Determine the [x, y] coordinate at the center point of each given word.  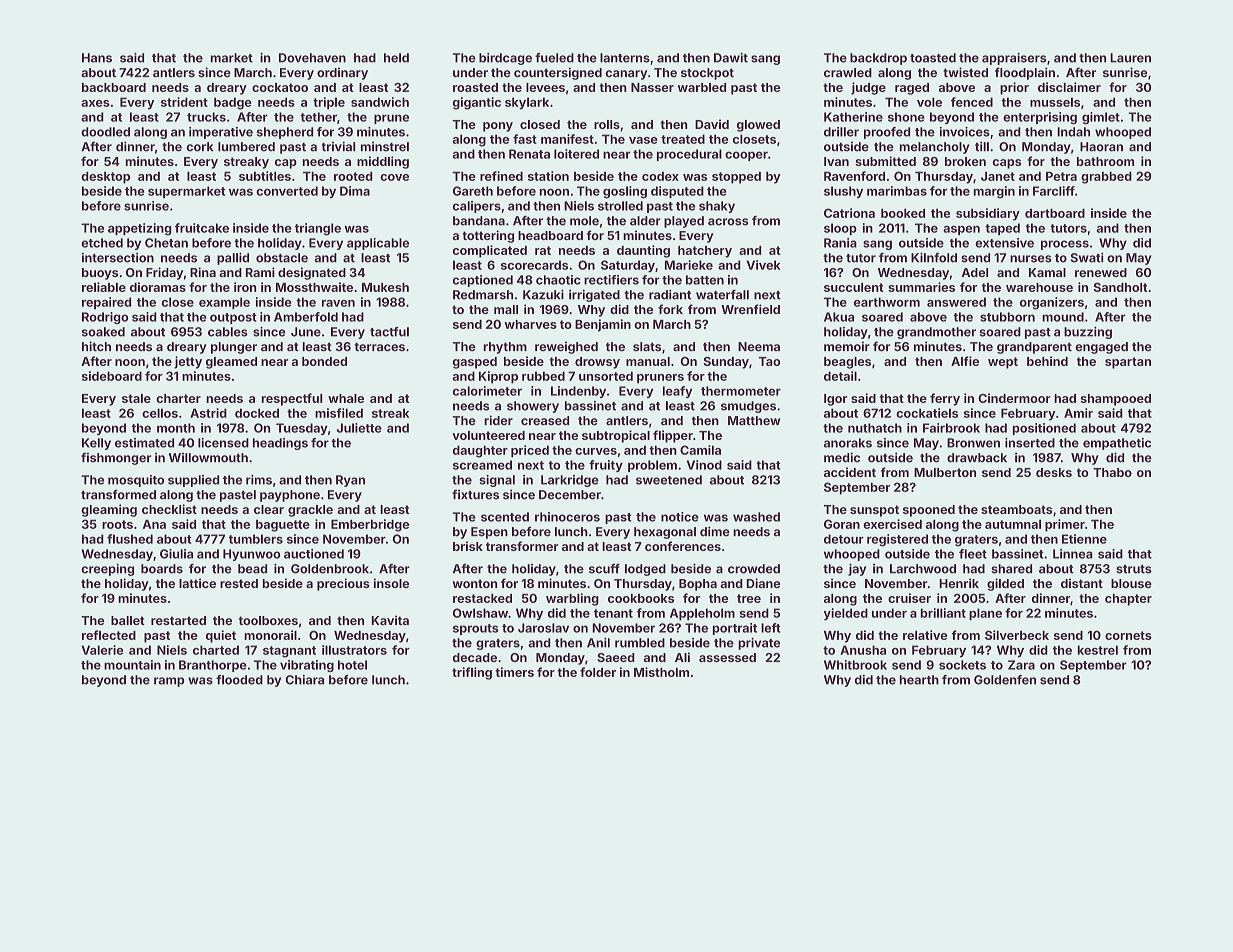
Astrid [208, 413]
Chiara [305, 680]
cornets [1128, 635]
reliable [104, 287]
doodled [105, 132]
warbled [702, 87]
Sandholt [1121, 287]
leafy [677, 392]
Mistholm [661, 672]
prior [1014, 88]
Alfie [965, 361]
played [684, 222]
